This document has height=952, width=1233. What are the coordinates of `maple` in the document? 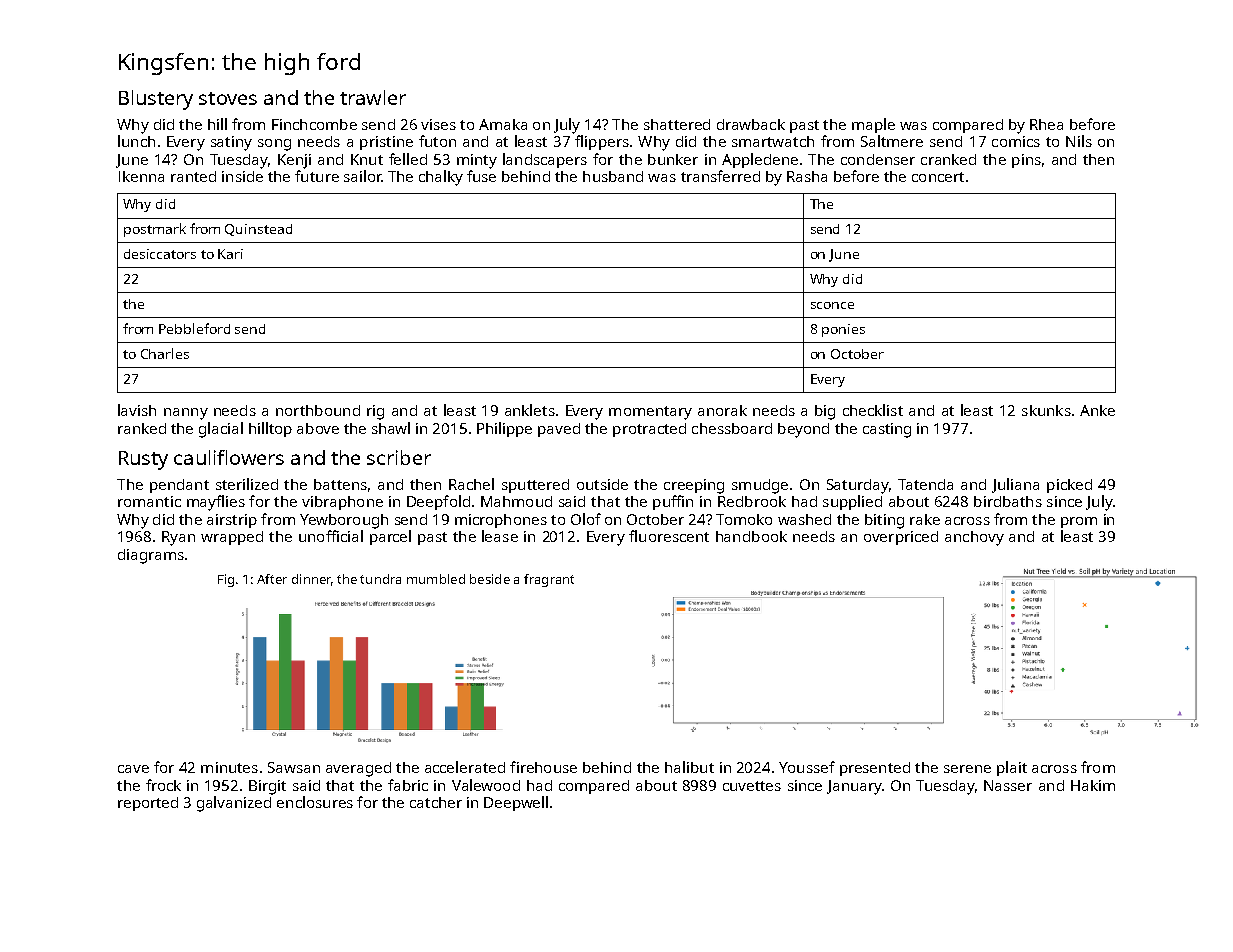 It's located at (873, 125).
